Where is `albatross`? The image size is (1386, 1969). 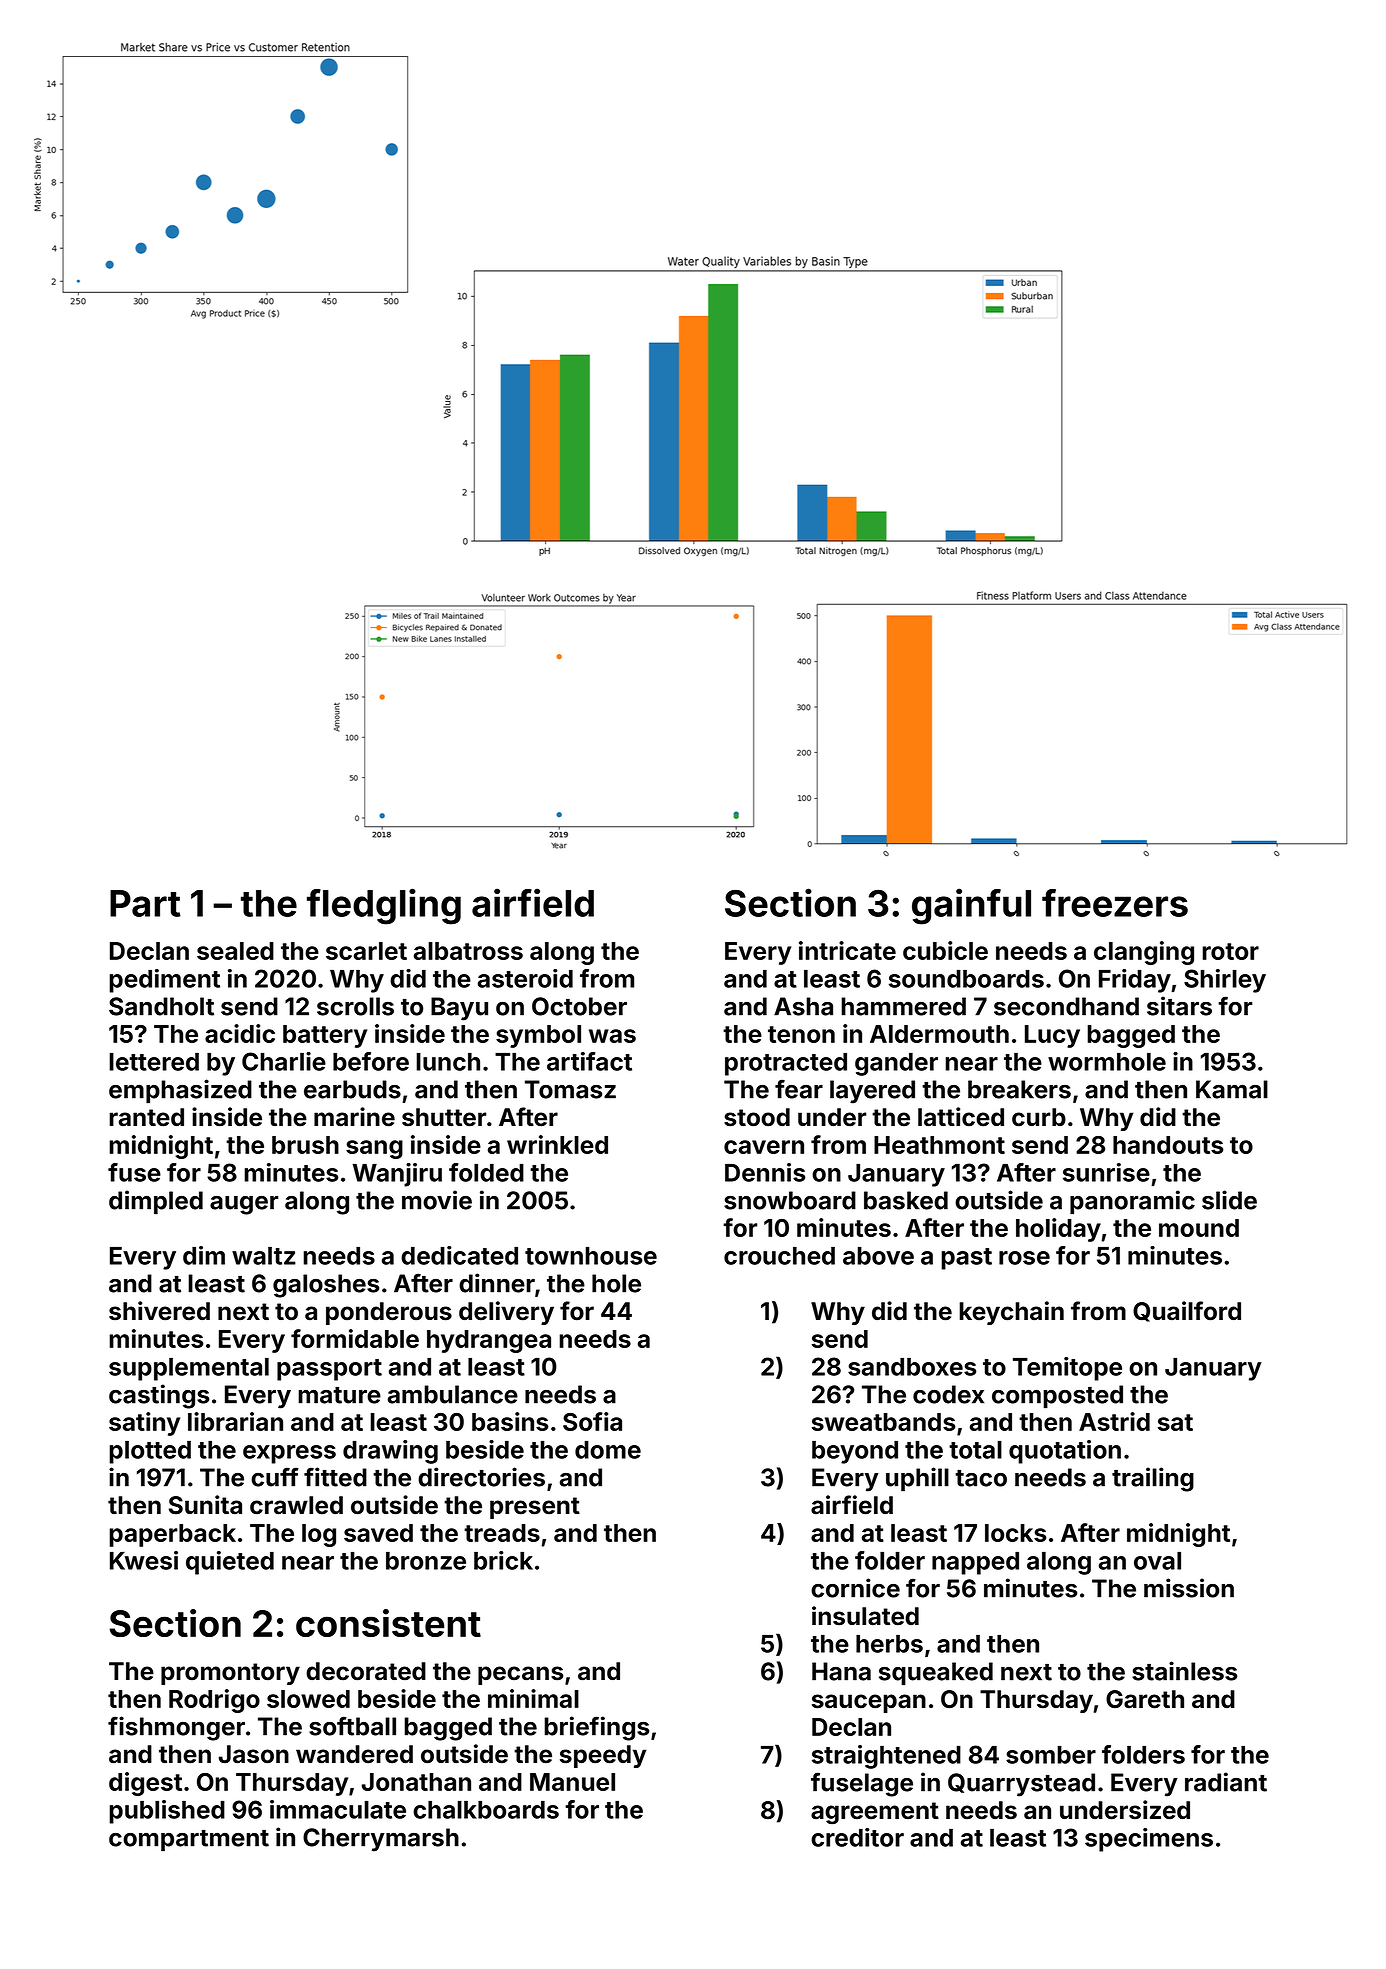
albatross is located at coordinates (468, 951).
